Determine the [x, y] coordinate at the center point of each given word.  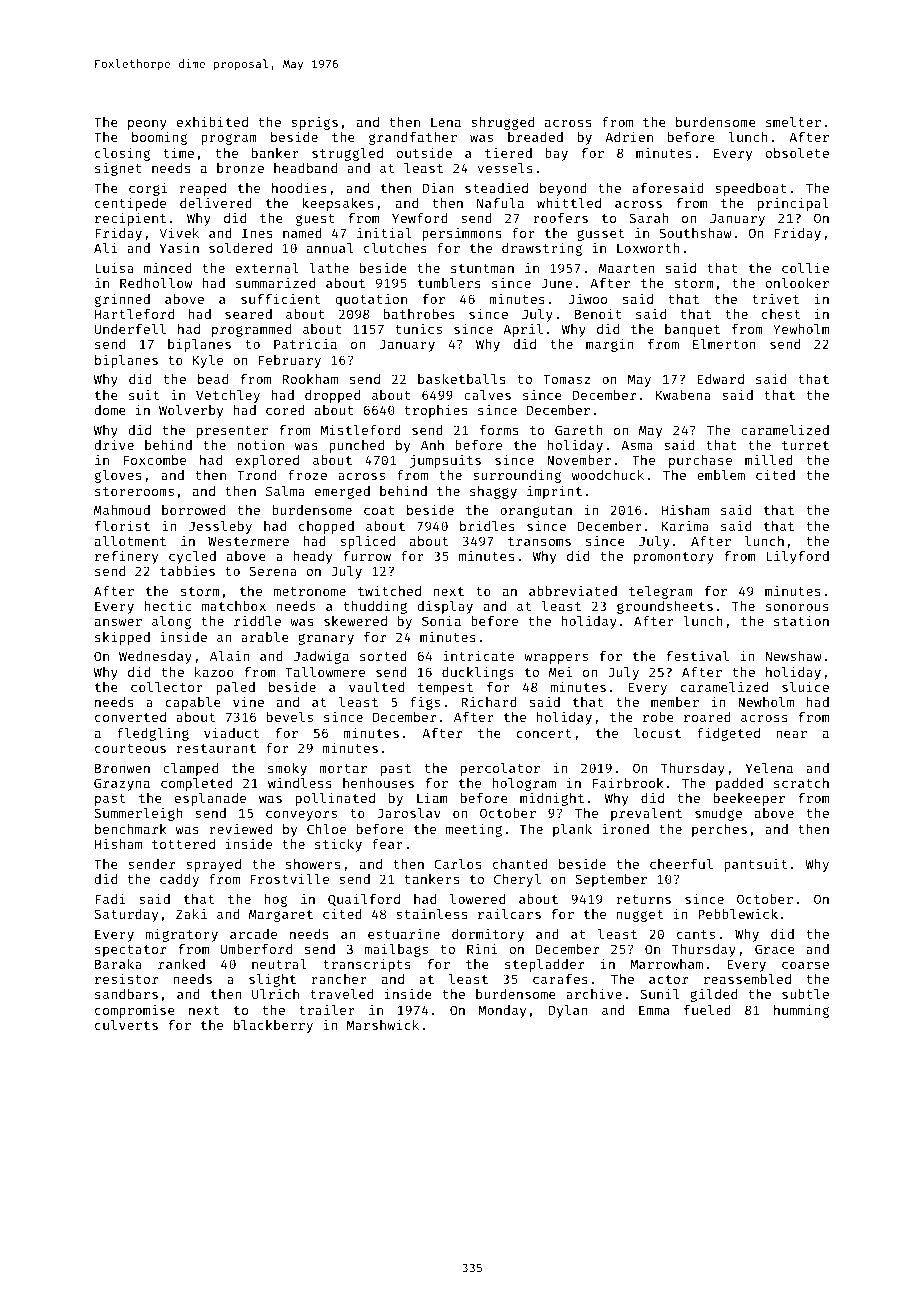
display [445, 608]
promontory [674, 558]
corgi [148, 189]
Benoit [598, 313]
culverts [126, 1025]
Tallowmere [325, 672]
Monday [502, 1011]
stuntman [482, 268]
